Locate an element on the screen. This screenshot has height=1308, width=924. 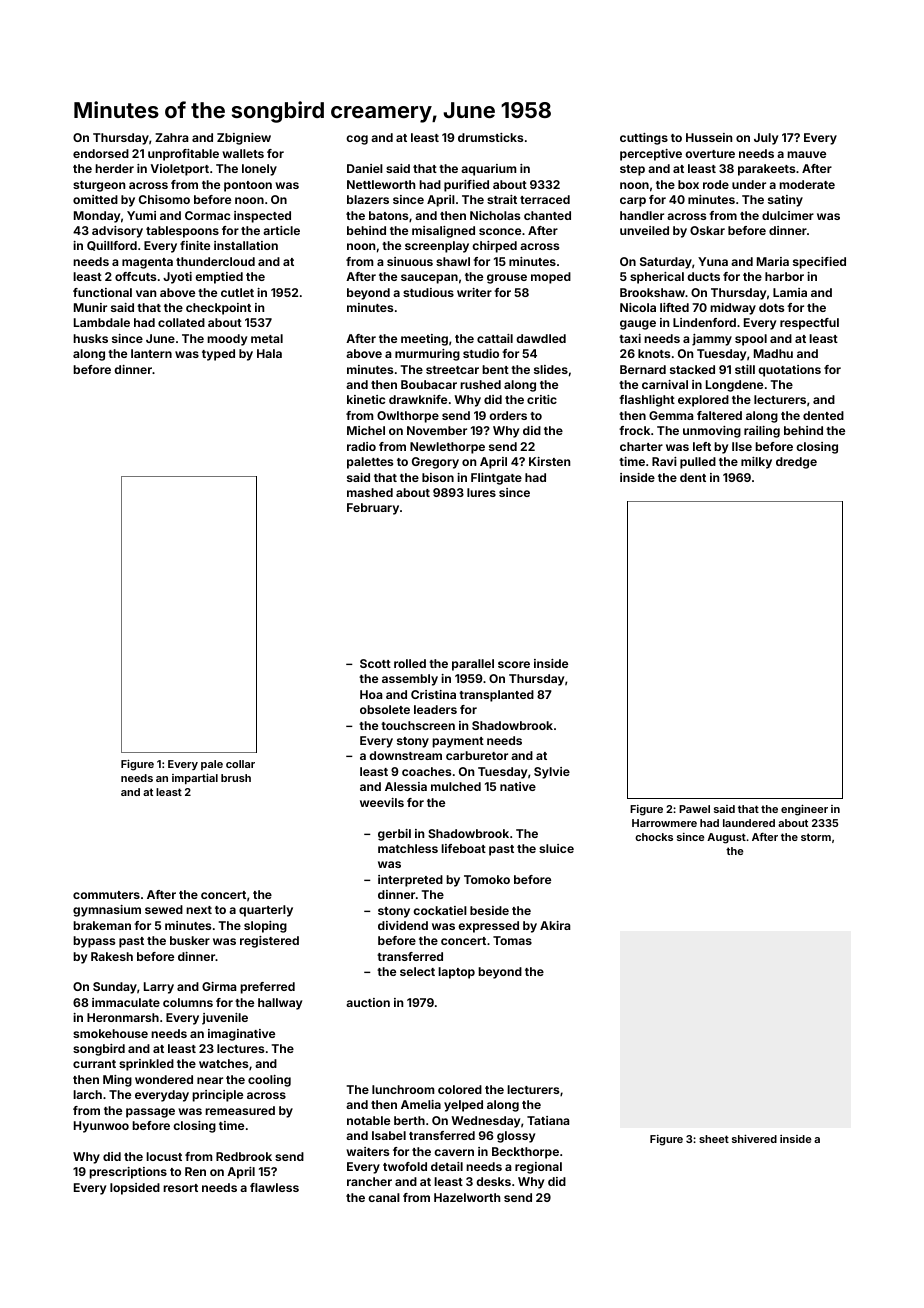
February is located at coordinates (373, 509).
